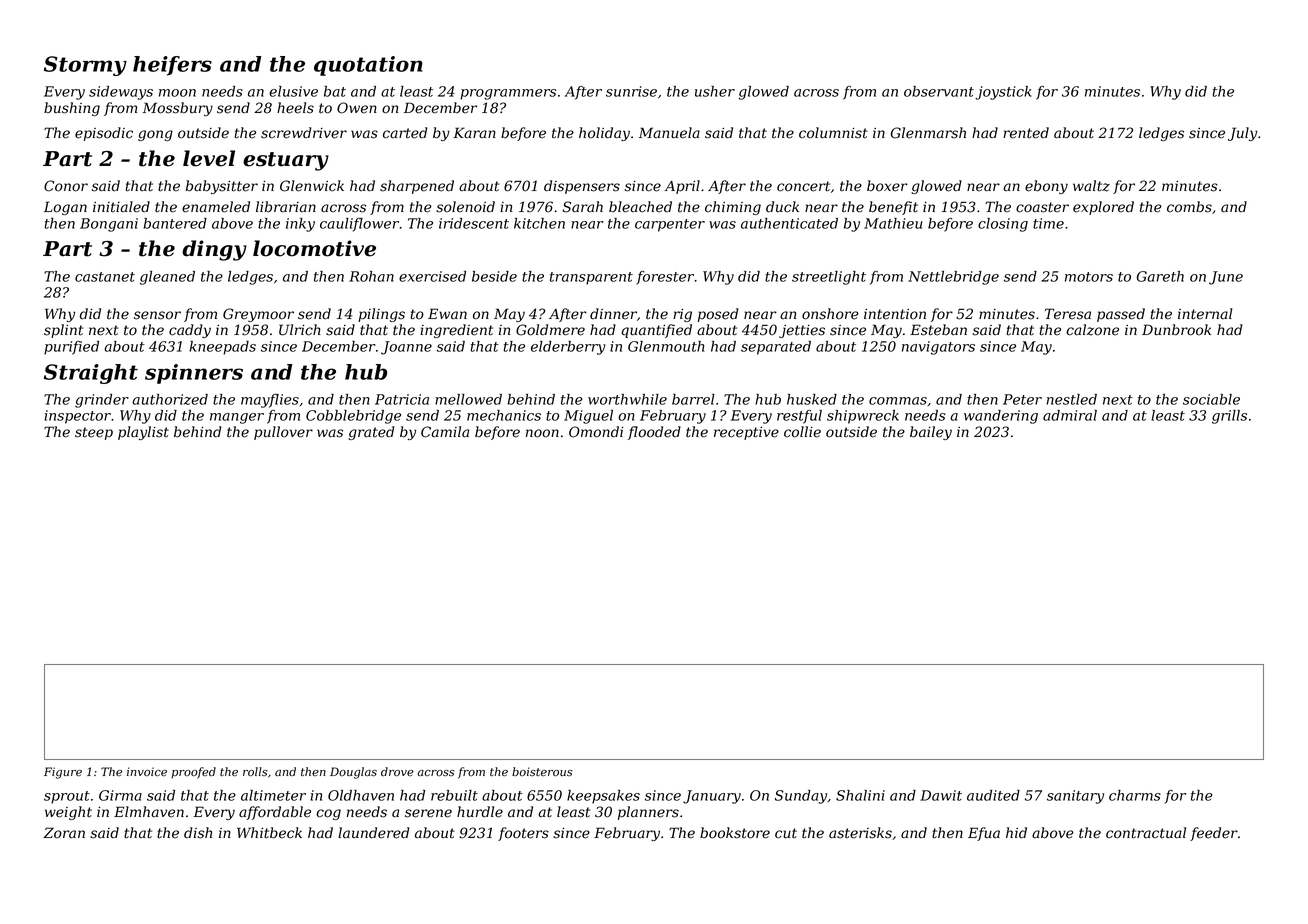 The width and height of the document is (1308, 924). Describe the element at coordinates (198, 833) in the document. I see `dish` at that location.
